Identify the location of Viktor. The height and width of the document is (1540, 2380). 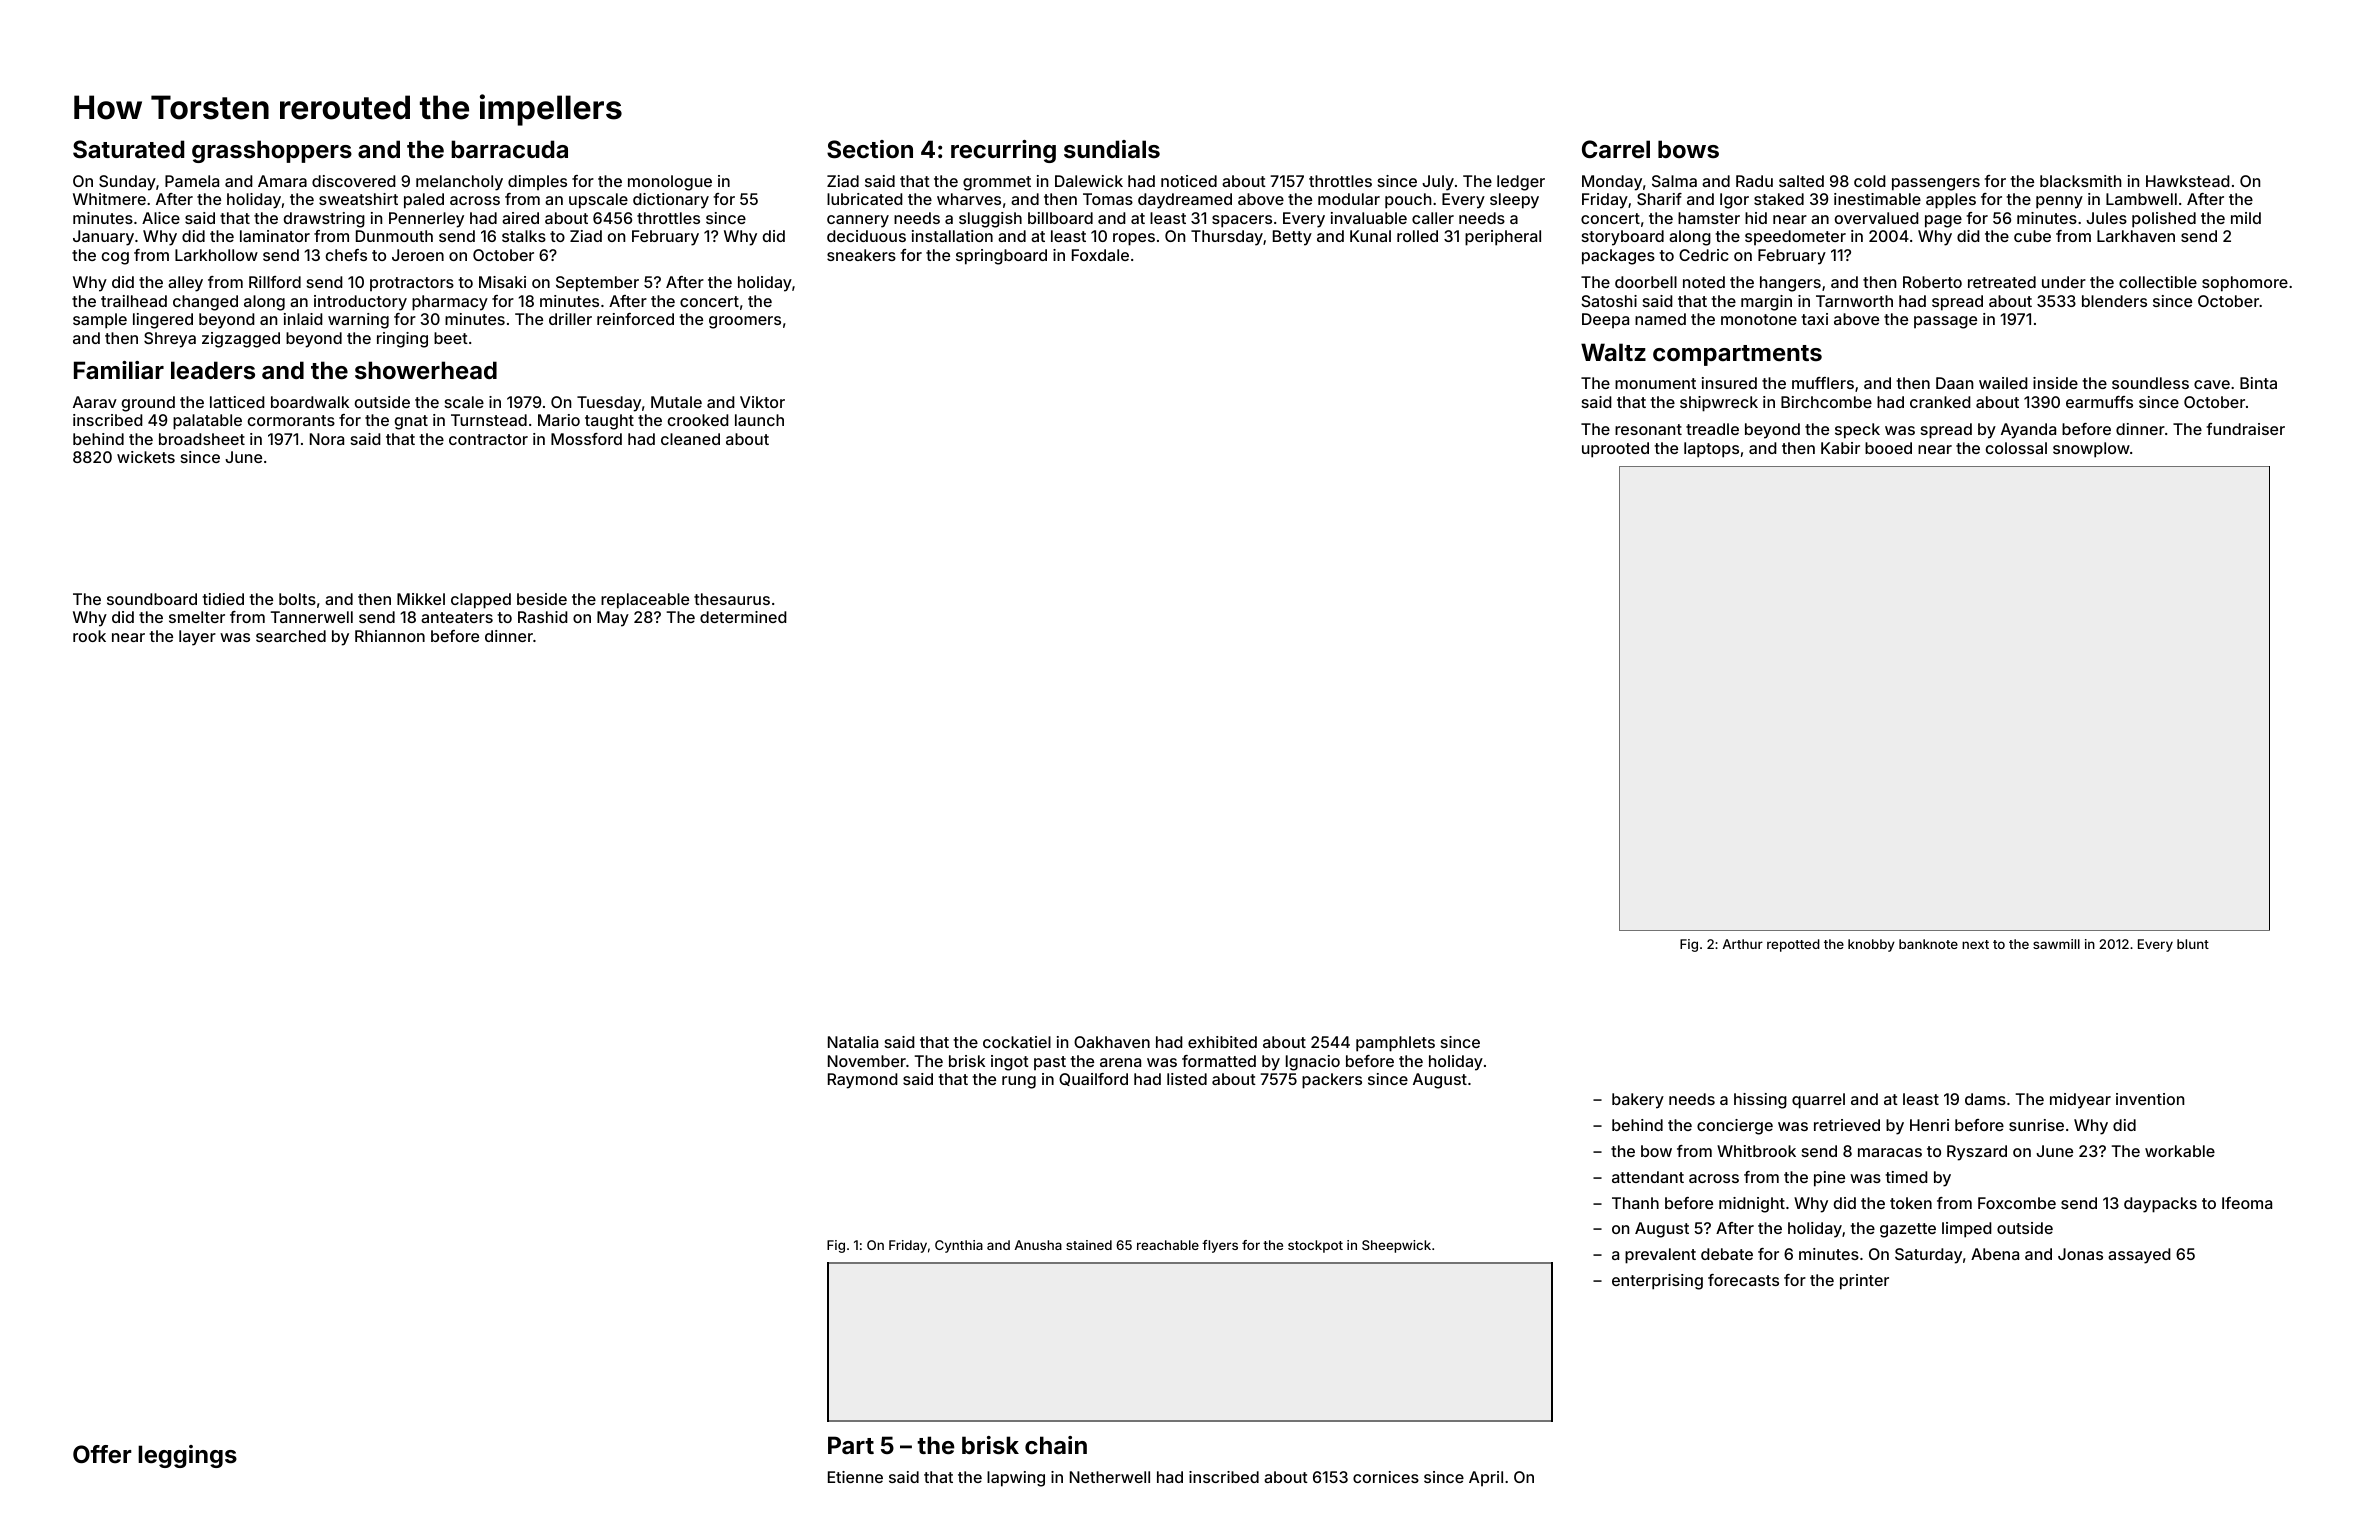
(762, 402).
